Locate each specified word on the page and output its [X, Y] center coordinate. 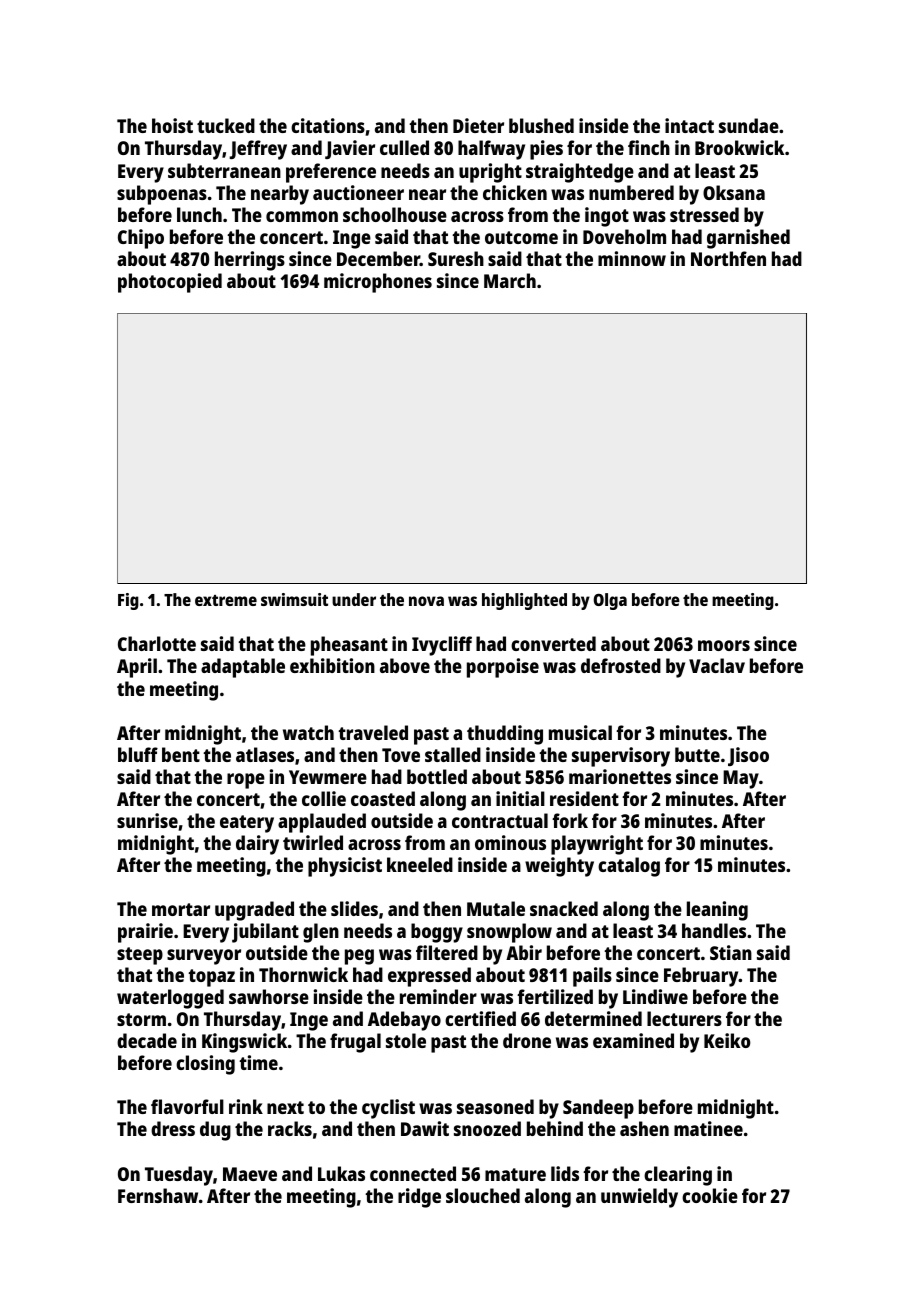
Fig [128, 601]
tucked [226, 125]
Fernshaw [158, 1195]
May [741, 779]
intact [689, 125]
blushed [541, 125]
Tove [401, 755]
